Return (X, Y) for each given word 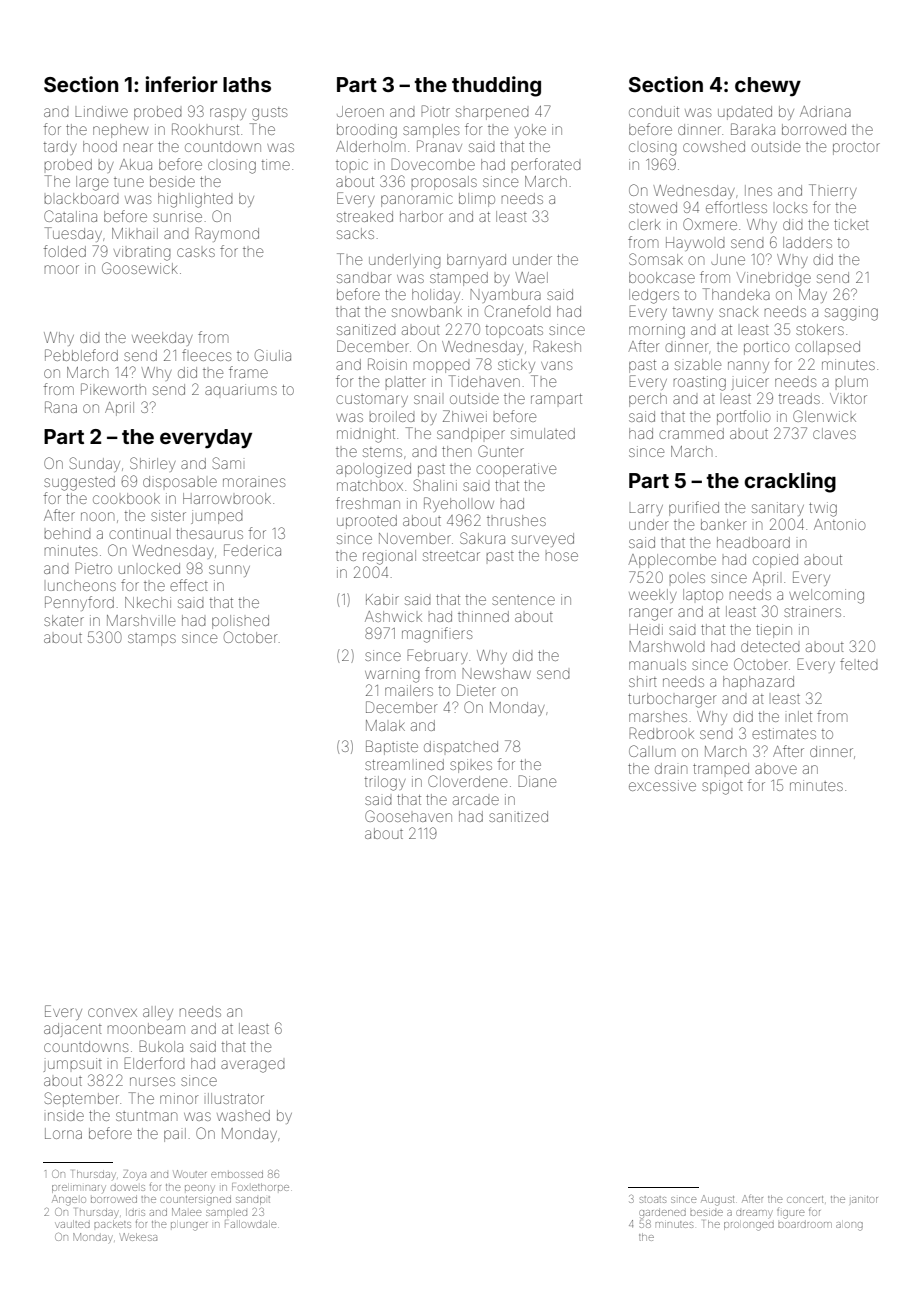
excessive (662, 785)
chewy (768, 87)
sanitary (778, 509)
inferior (182, 84)
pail (175, 1135)
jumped (217, 517)
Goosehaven (408, 816)
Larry (646, 510)
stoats (653, 1199)
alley (158, 1013)
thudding (496, 86)
